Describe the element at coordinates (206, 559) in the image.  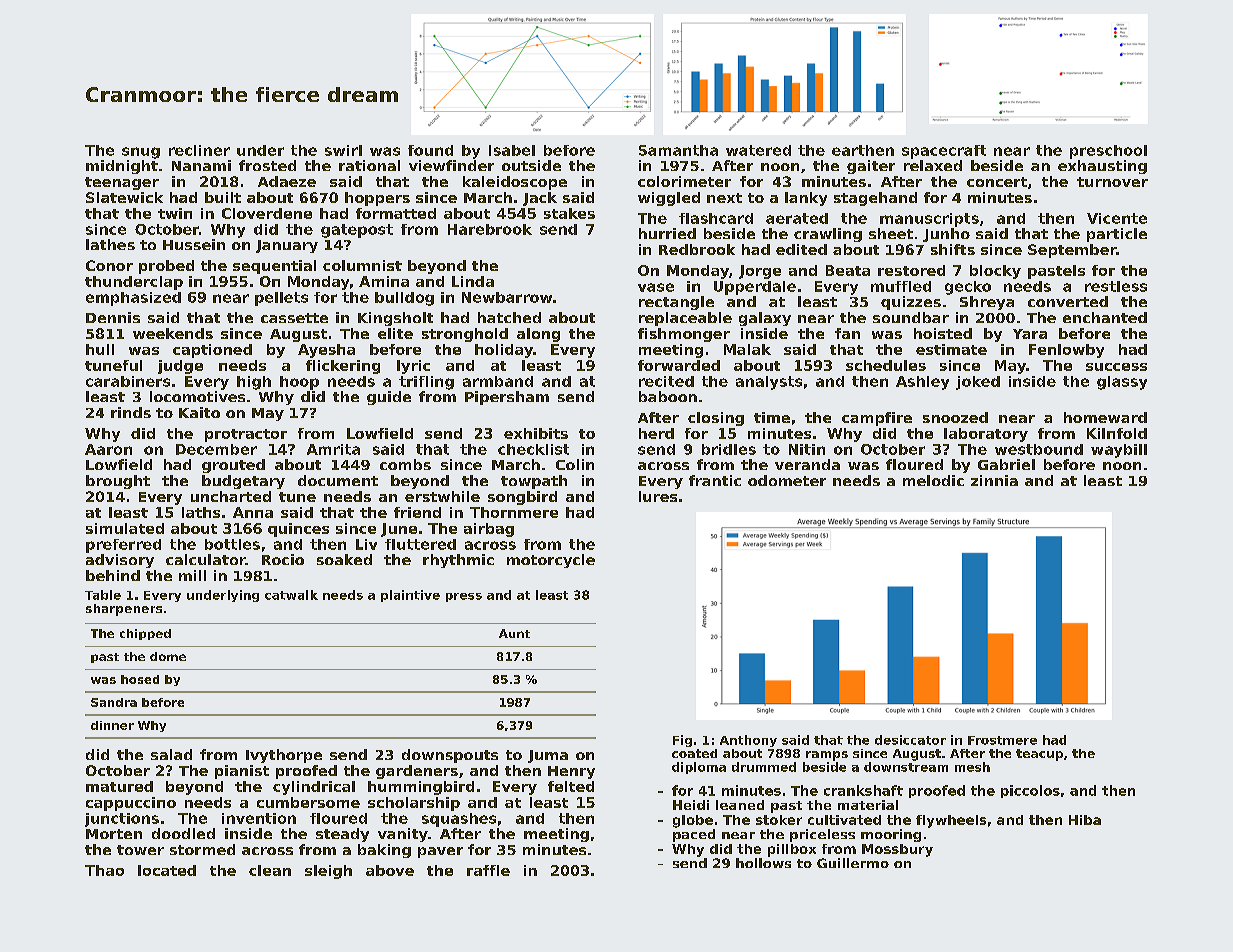
I see `calculator` at that location.
